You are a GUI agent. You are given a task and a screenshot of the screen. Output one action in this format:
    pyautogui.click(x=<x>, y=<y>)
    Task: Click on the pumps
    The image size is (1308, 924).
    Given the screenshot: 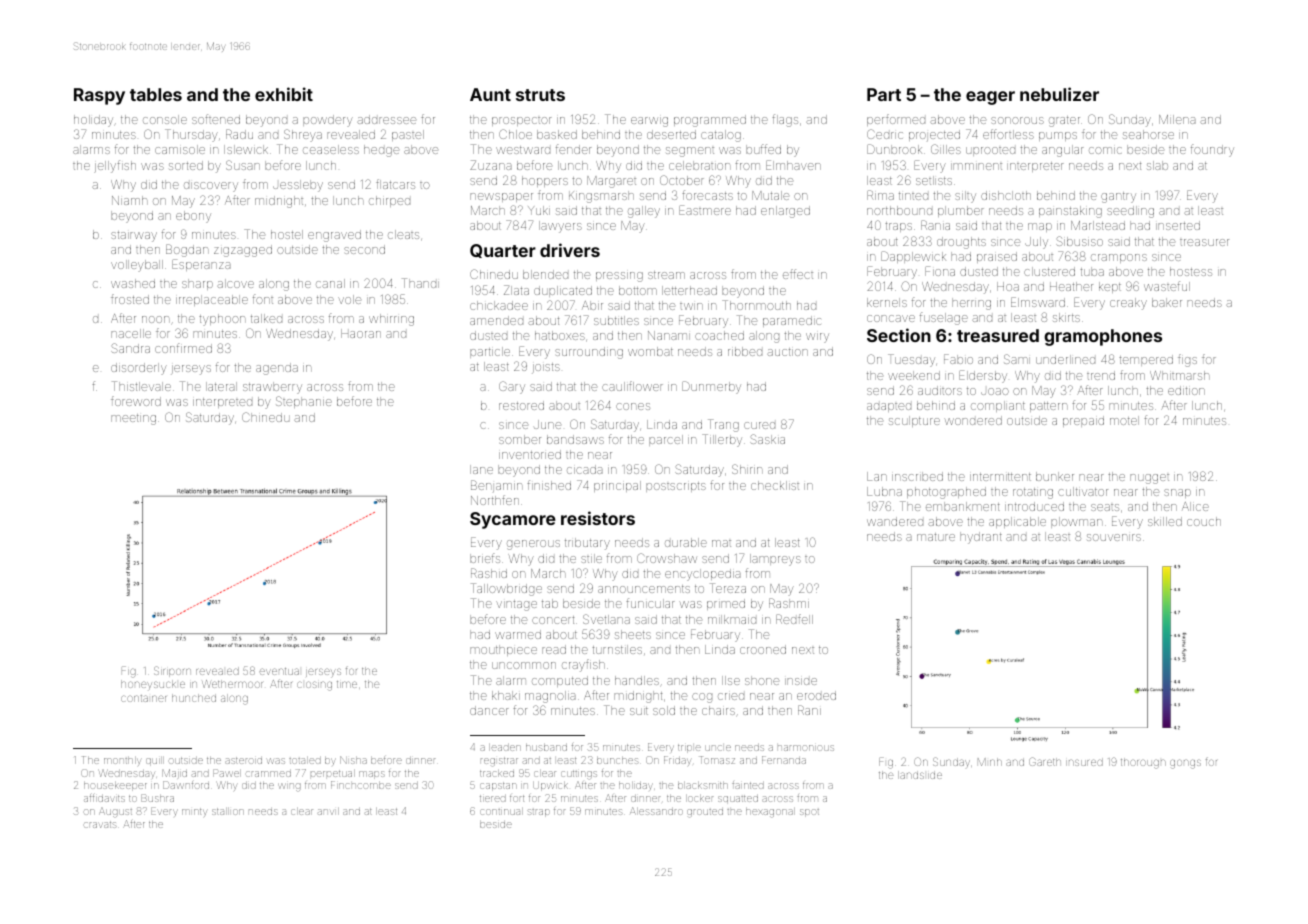 What is the action you would take?
    pyautogui.click(x=1058, y=136)
